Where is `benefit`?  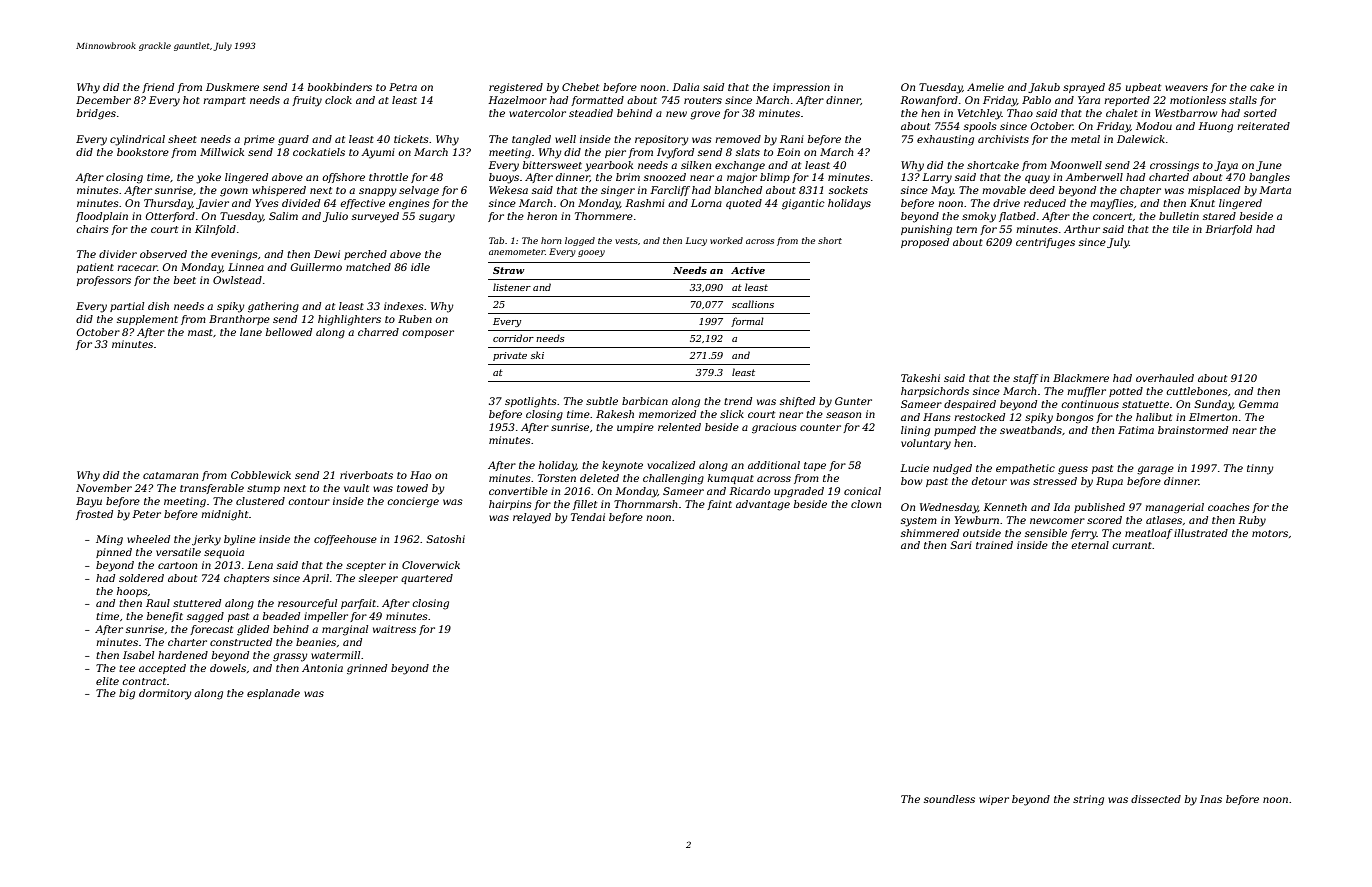 benefit is located at coordinates (165, 617).
